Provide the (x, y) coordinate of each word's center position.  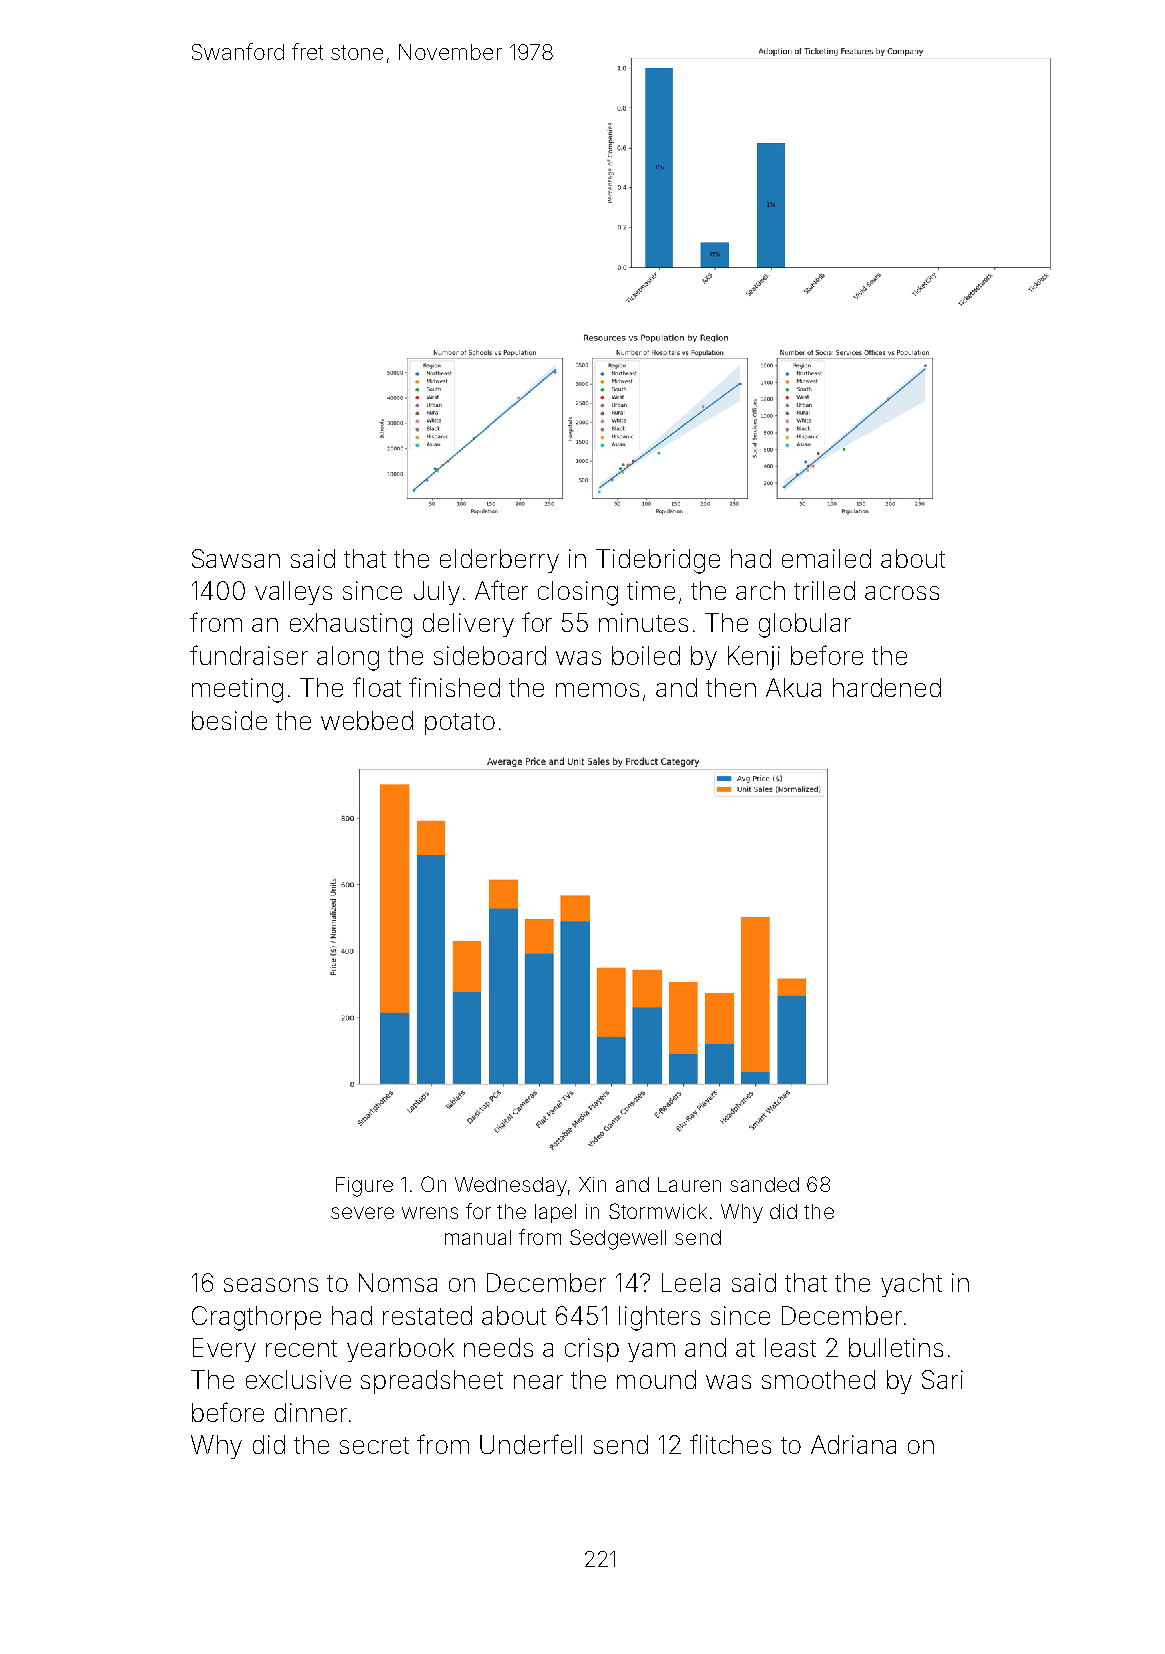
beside (229, 720)
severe (362, 1213)
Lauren (689, 1184)
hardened (887, 687)
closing (578, 593)
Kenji (754, 658)
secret (374, 1445)
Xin (592, 1184)
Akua (793, 687)
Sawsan (236, 558)
